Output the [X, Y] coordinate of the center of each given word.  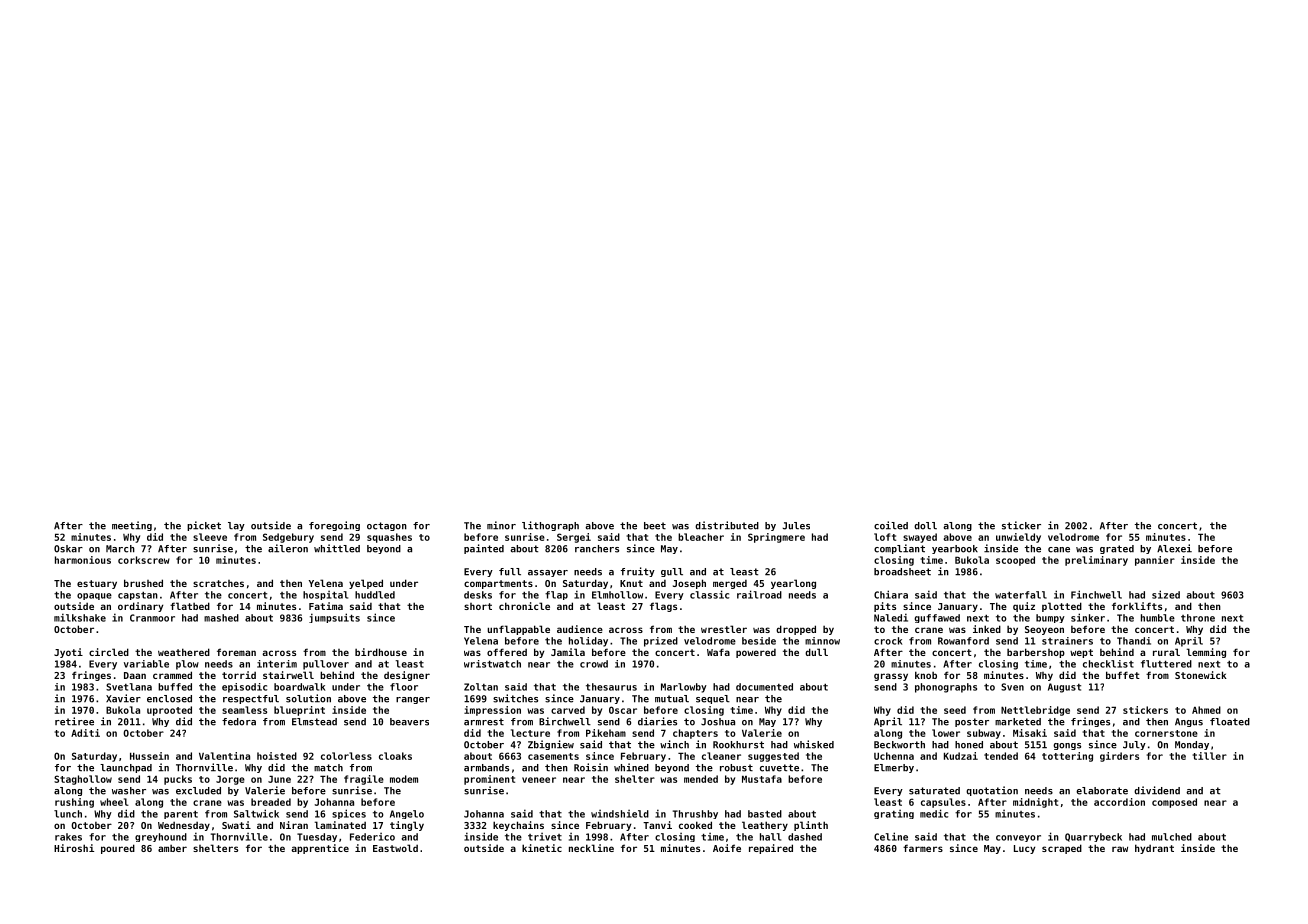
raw [1120, 849]
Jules [796, 526]
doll [925, 526]
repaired [771, 849]
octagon [387, 526]
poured [118, 849]
